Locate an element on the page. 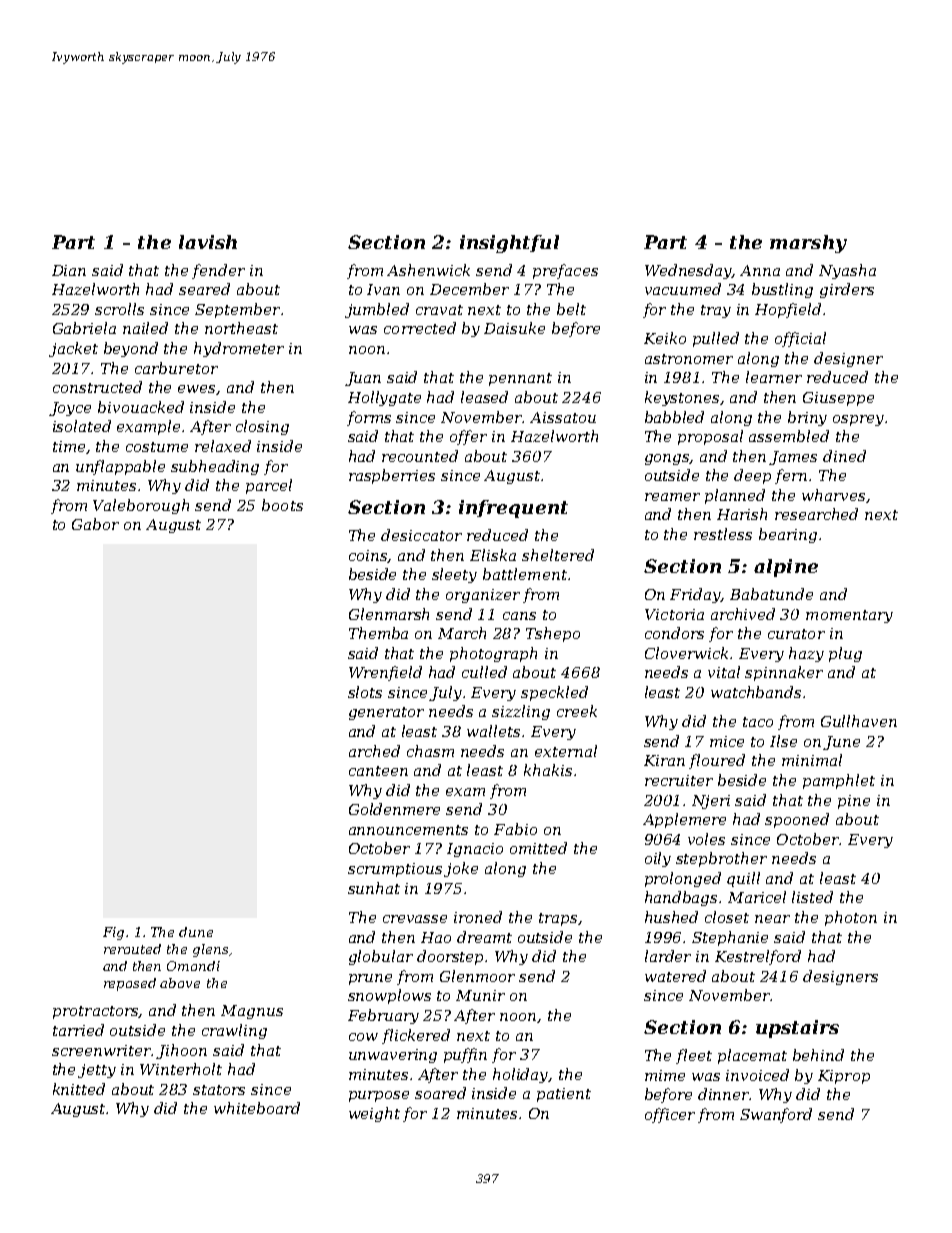 The width and height of the page is (952, 1233). taco is located at coordinates (758, 722).
